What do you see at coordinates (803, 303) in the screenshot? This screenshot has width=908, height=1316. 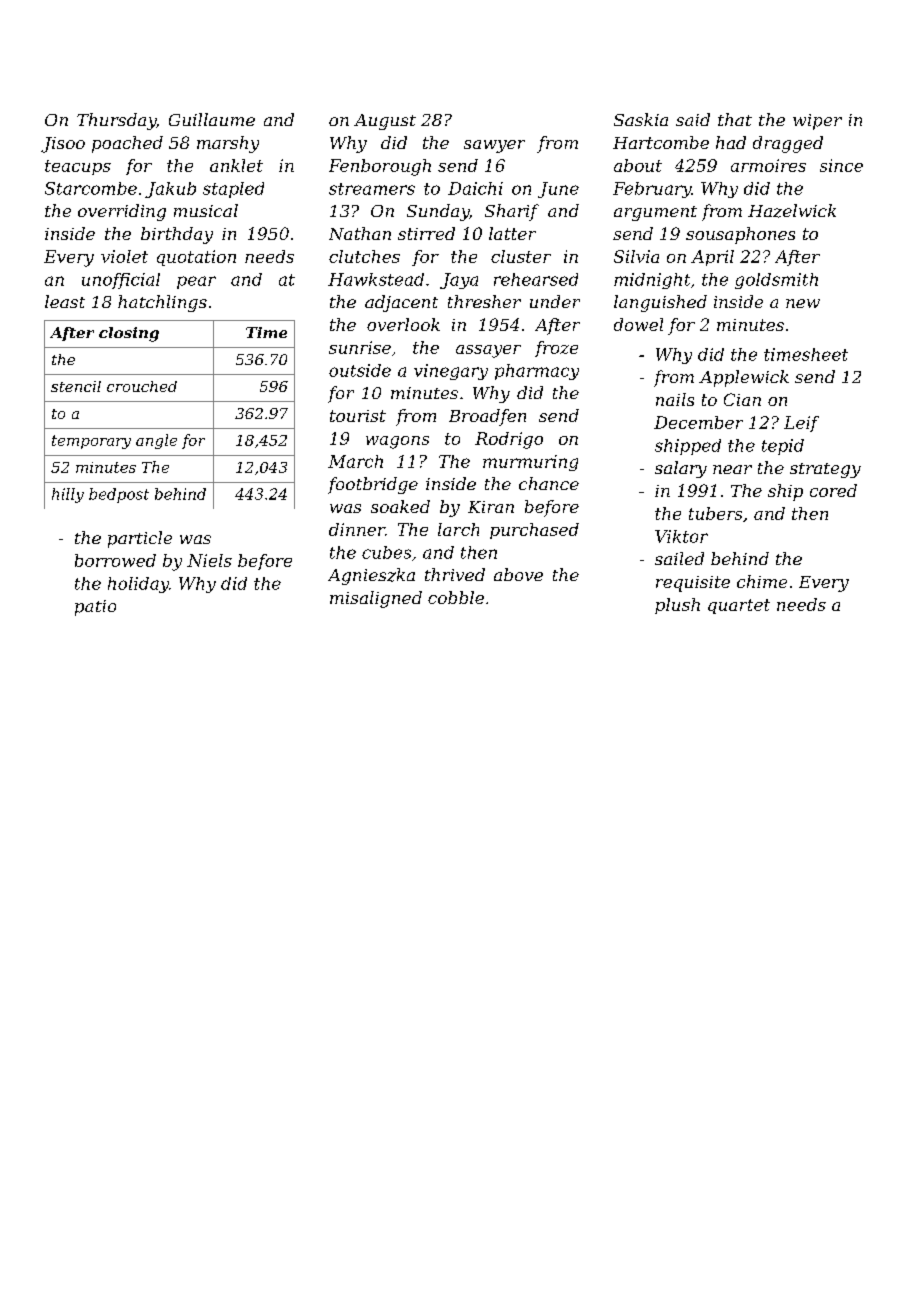 I see `new` at bounding box center [803, 303].
